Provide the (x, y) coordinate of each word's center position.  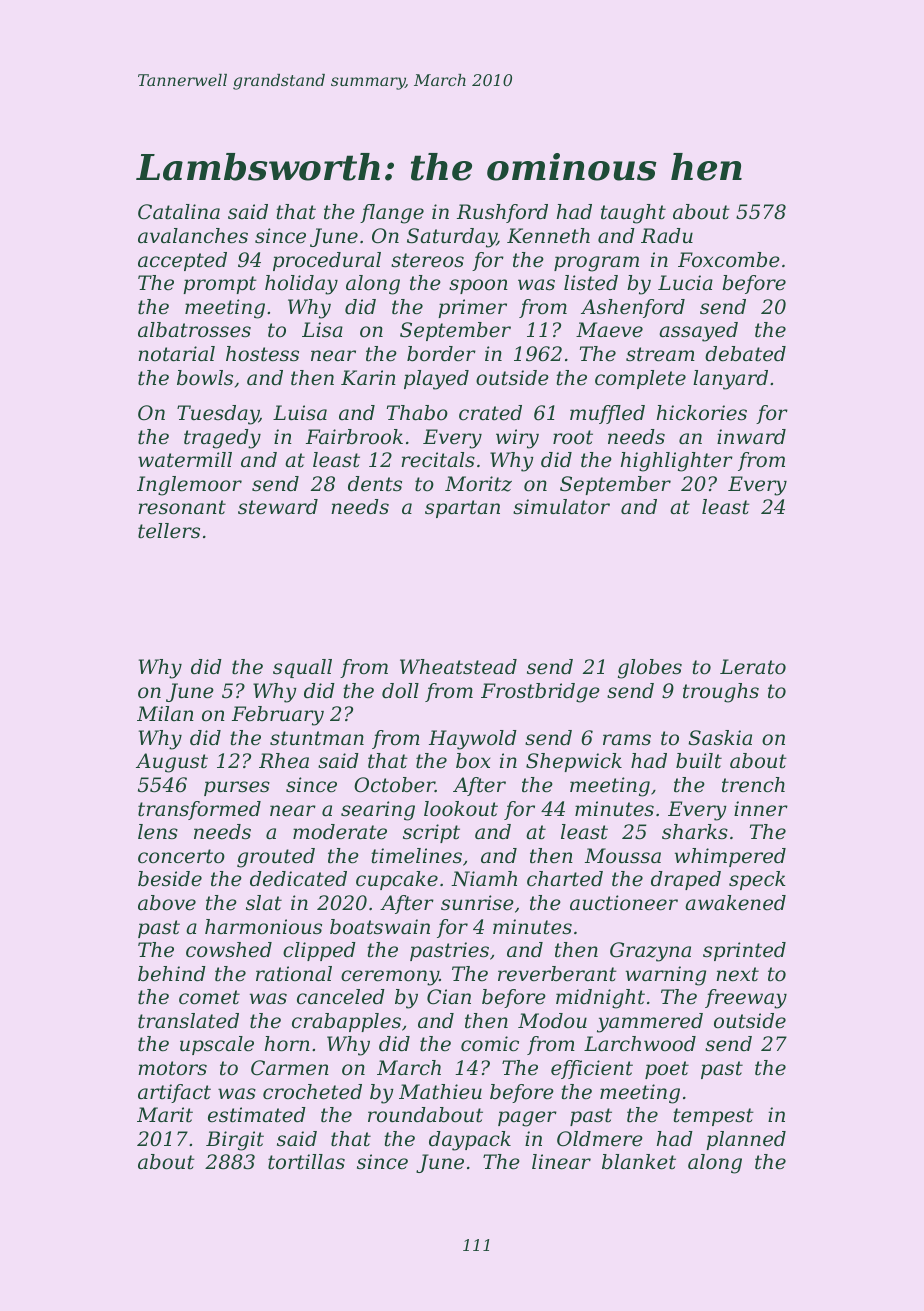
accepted (182, 261)
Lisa (322, 330)
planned (746, 1140)
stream (660, 354)
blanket (639, 1162)
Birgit (235, 1141)
